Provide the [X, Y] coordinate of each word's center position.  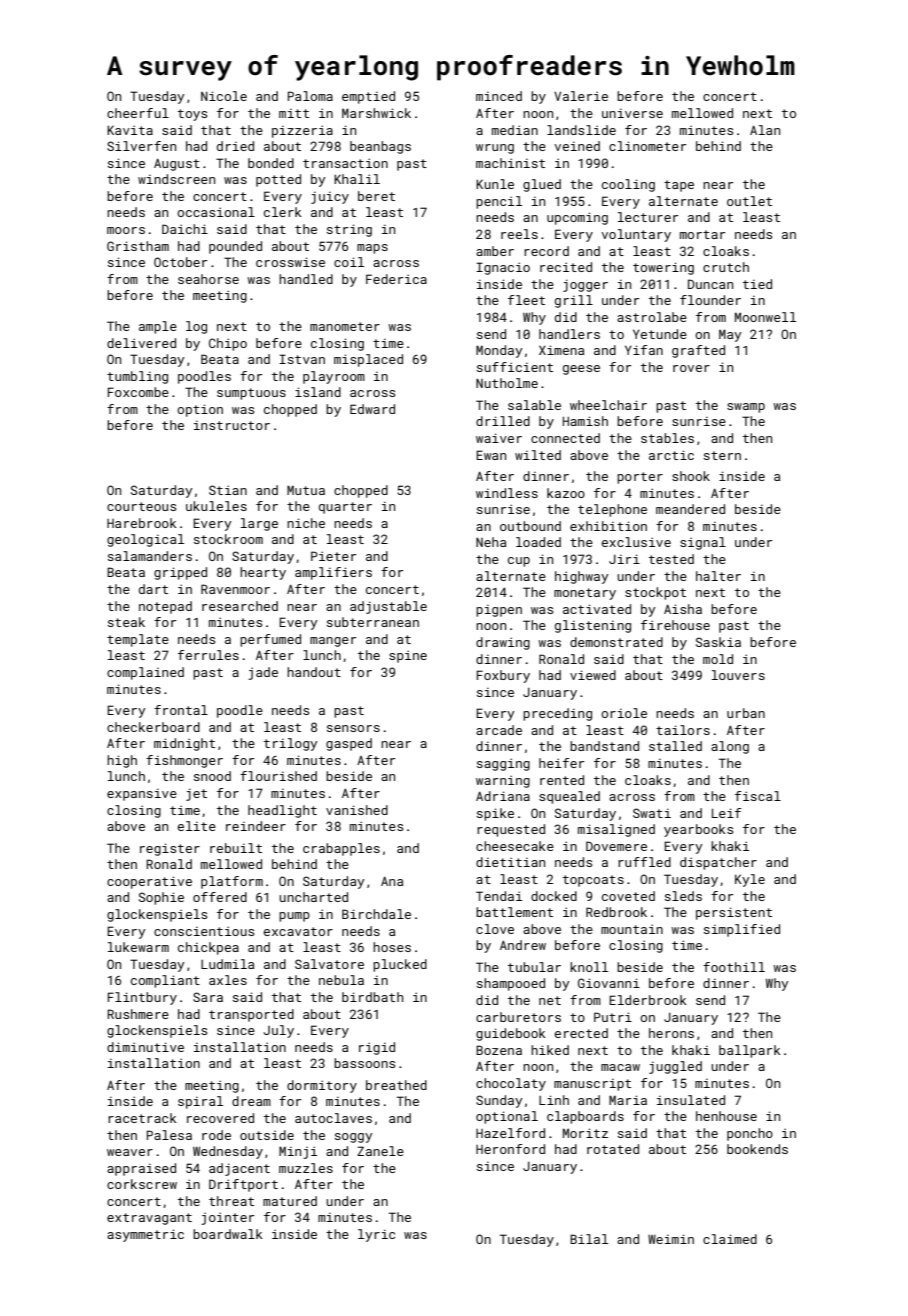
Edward [372, 409]
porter [640, 478]
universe [632, 113]
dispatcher [718, 863]
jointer [227, 1218]
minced [499, 96]
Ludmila [227, 964]
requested [511, 830]
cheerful [138, 113]
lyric [376, 1235]
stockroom [228, 539]
